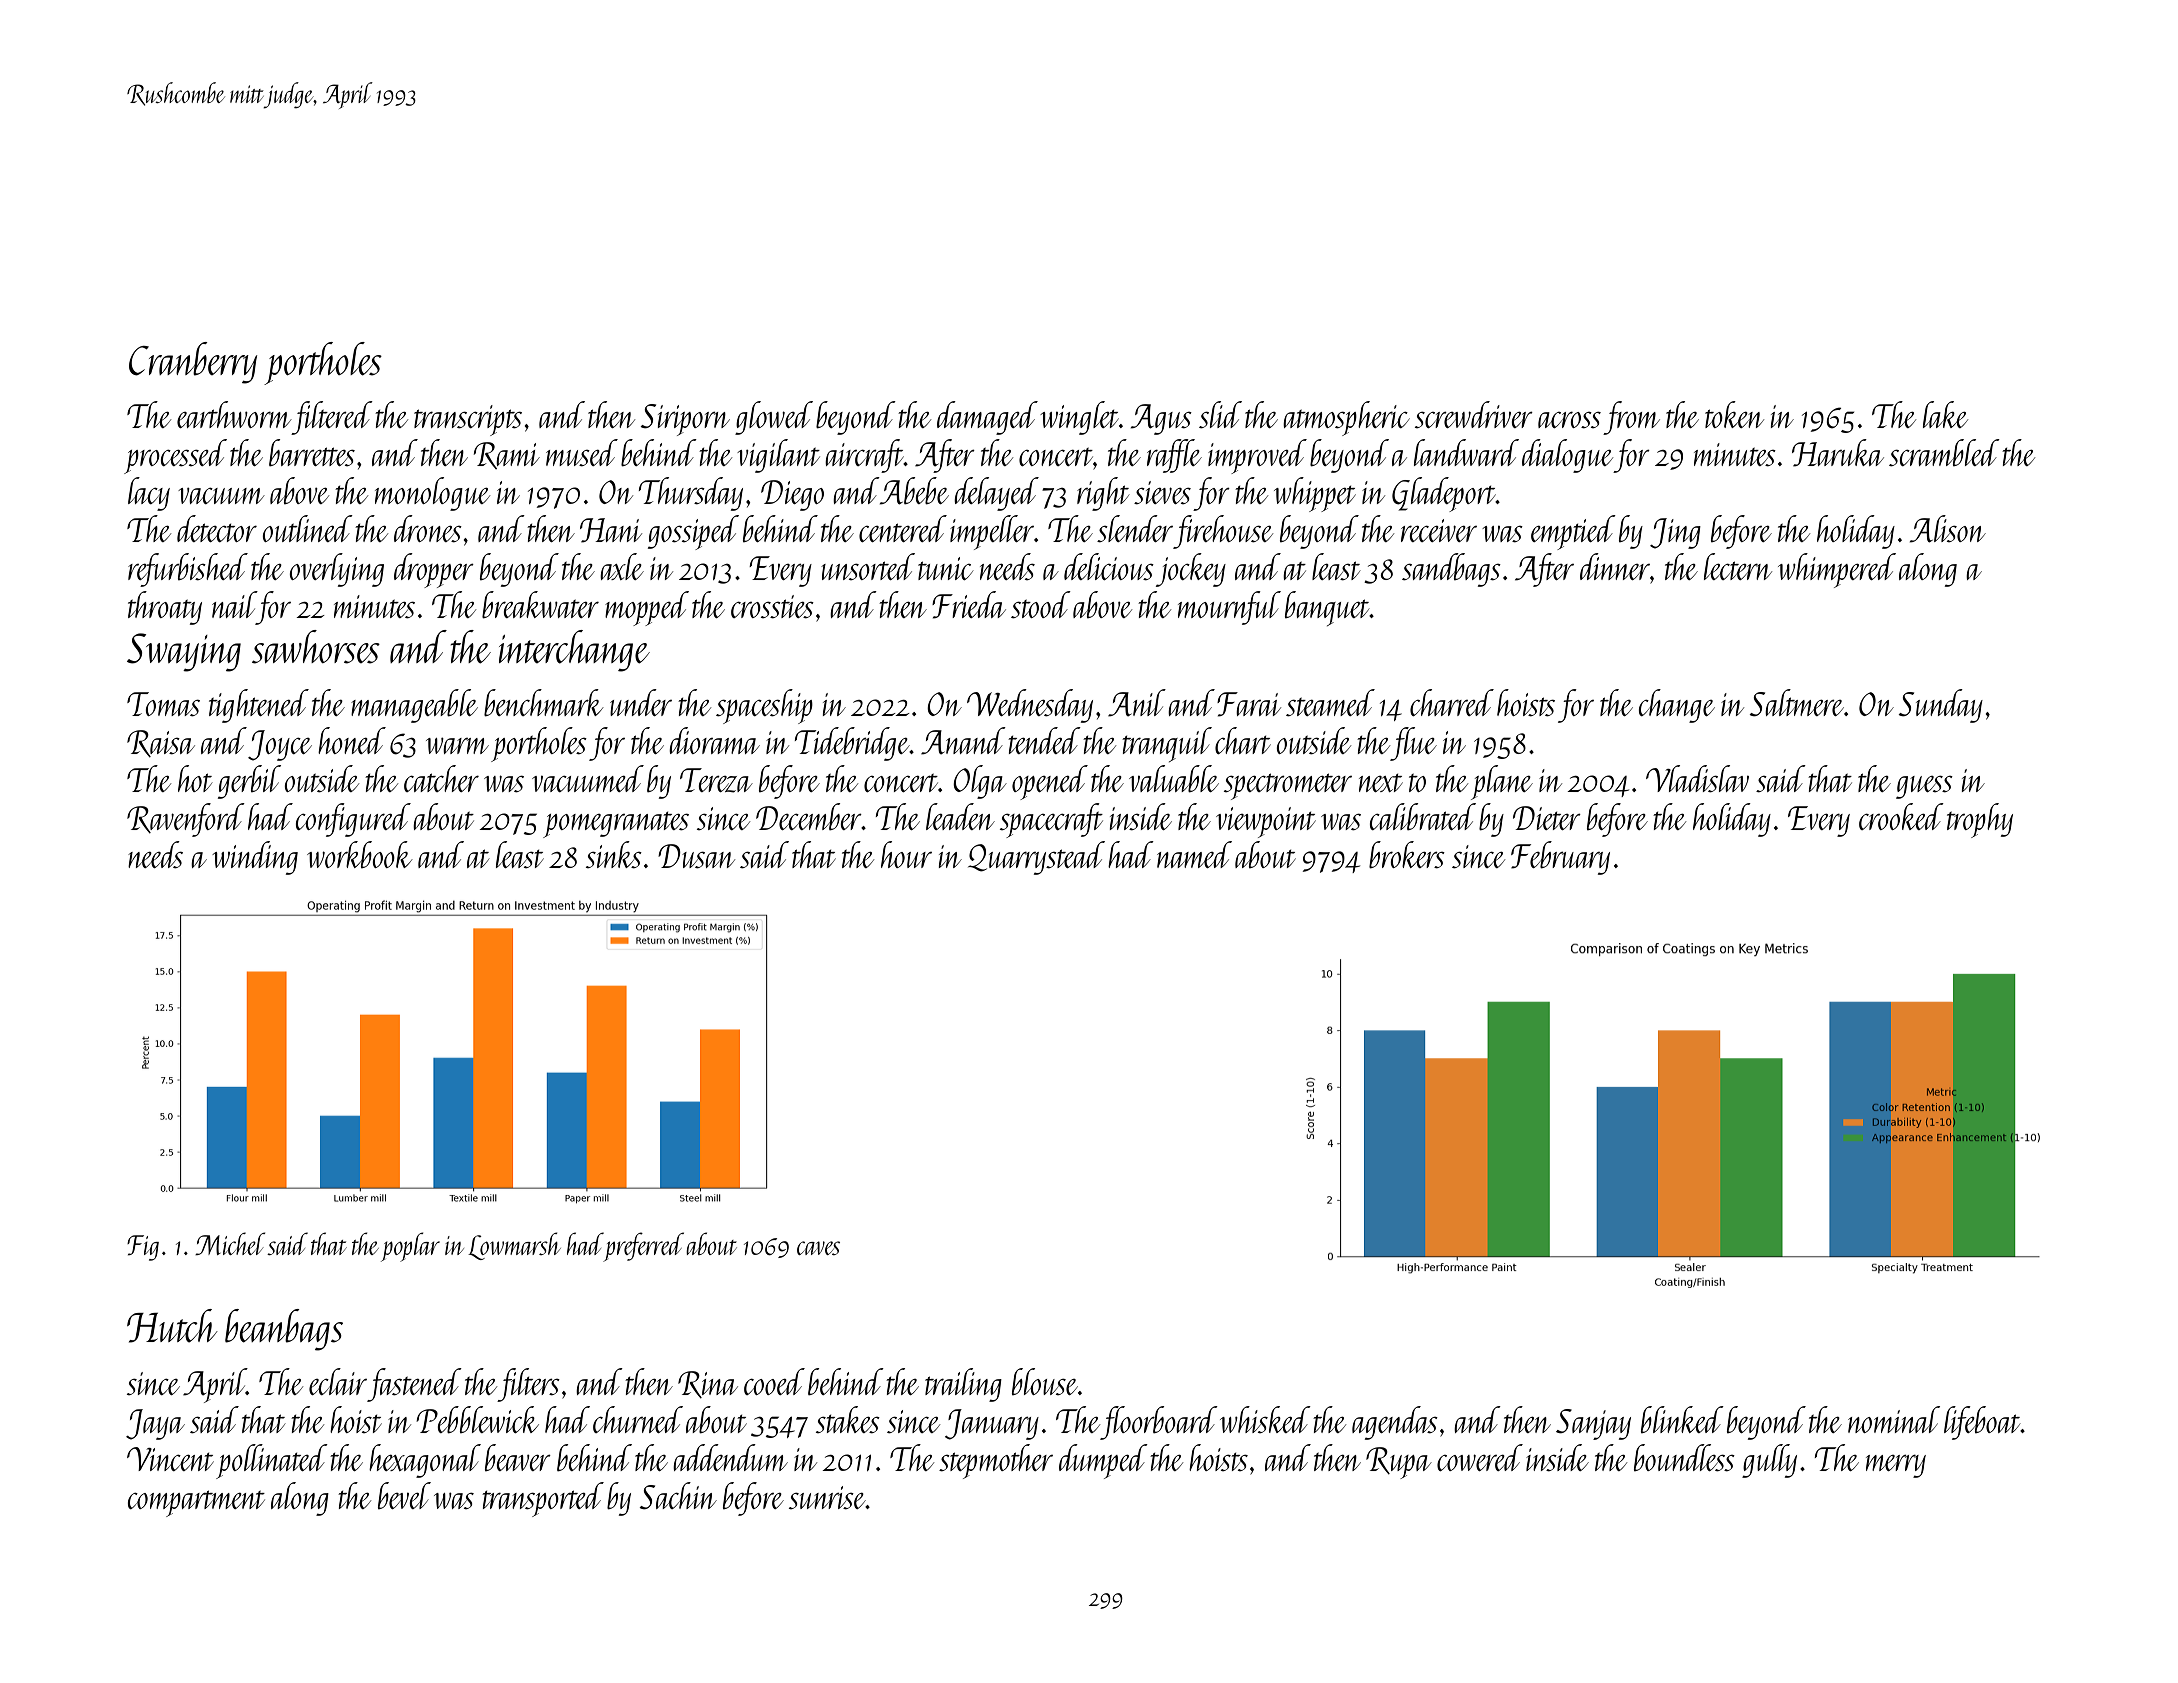 The image size is (2178, 1683). I want to click on transported, so click(543, 1499).
